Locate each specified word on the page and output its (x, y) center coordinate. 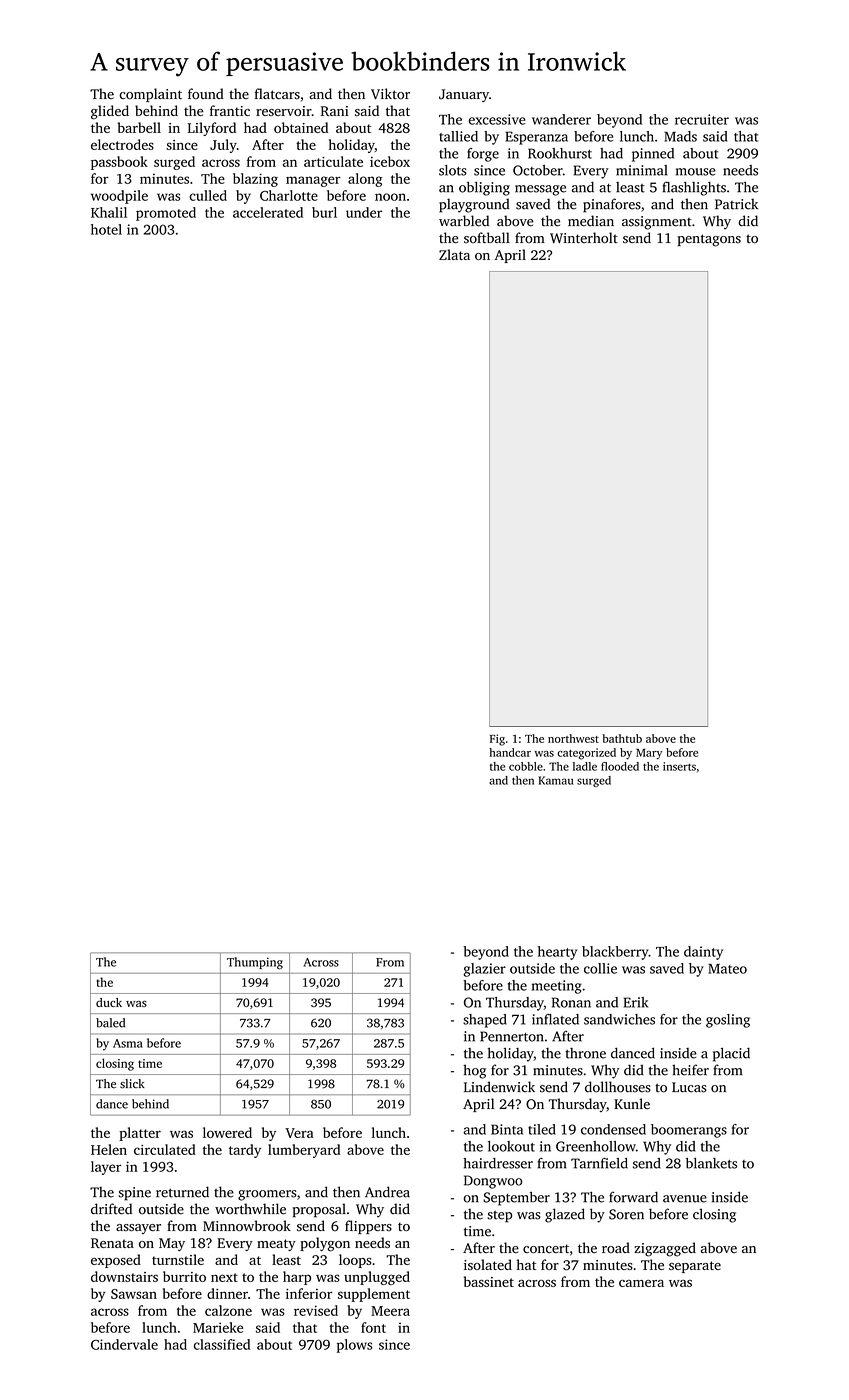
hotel (106, 229)
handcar (510, 752)
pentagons (709, 240)
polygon (325, 1244)
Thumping (255, 963)
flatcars (277, 94)
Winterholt (584, 238)
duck (109, 1002)
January (464, 95)
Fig (497, 740)
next (224, 1277)
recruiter (702, 119)
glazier (484, 970)
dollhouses (618, 1087)
